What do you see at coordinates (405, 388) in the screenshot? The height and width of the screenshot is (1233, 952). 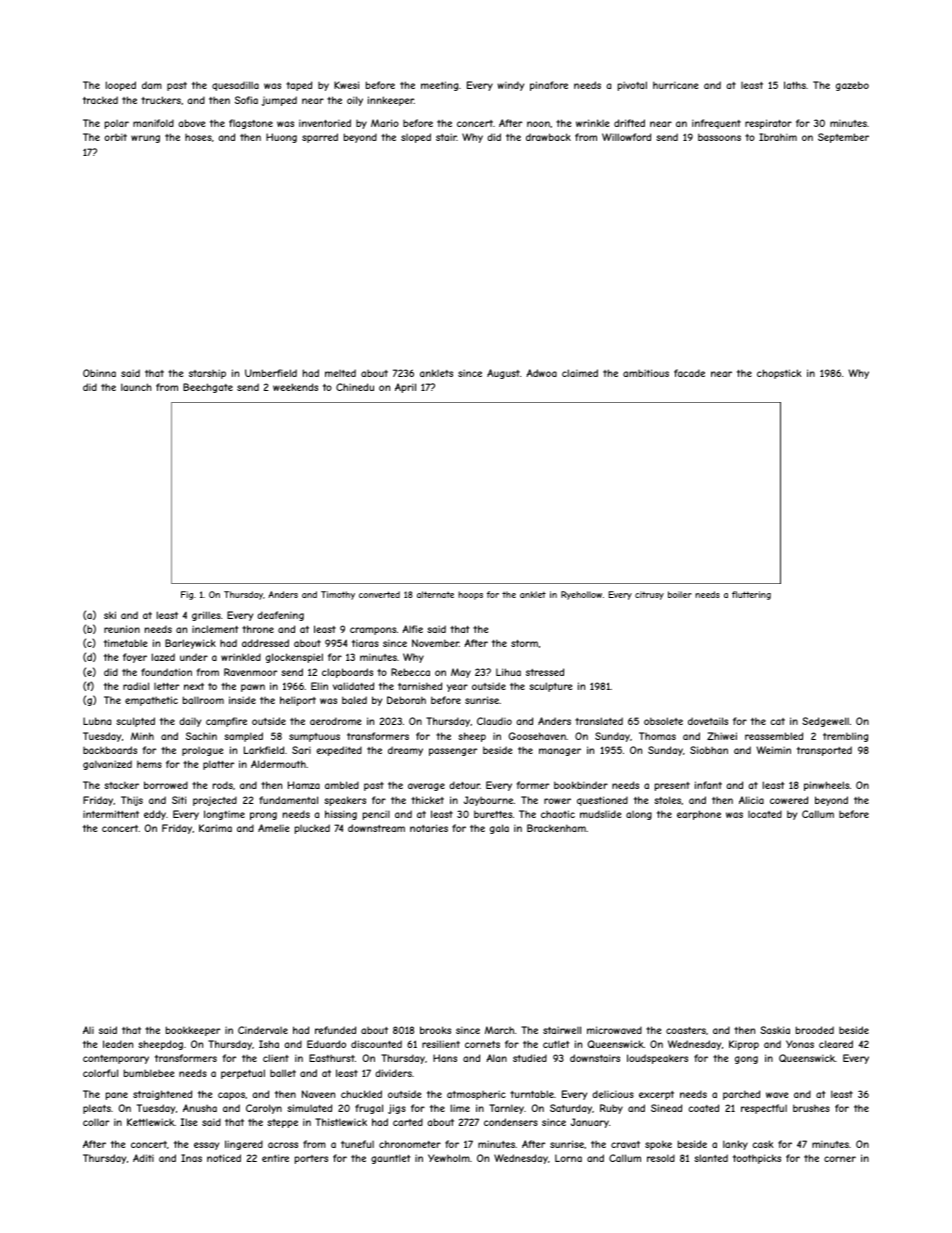 I see `April` at bounding box center [405, 388].
